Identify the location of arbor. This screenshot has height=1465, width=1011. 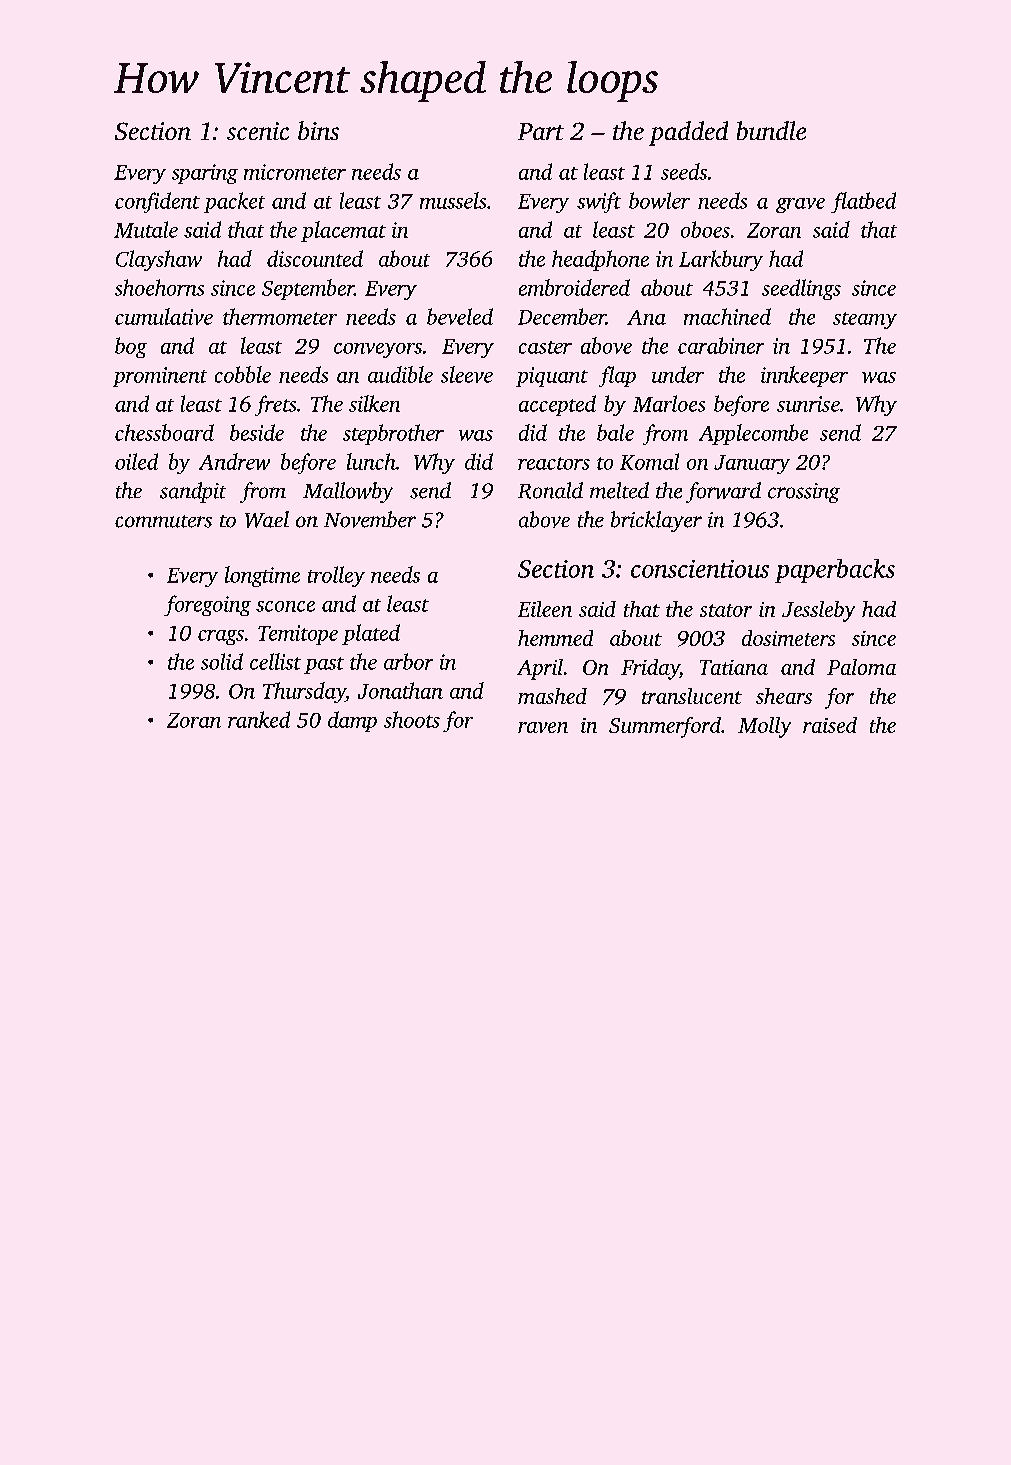
(408, 661).
